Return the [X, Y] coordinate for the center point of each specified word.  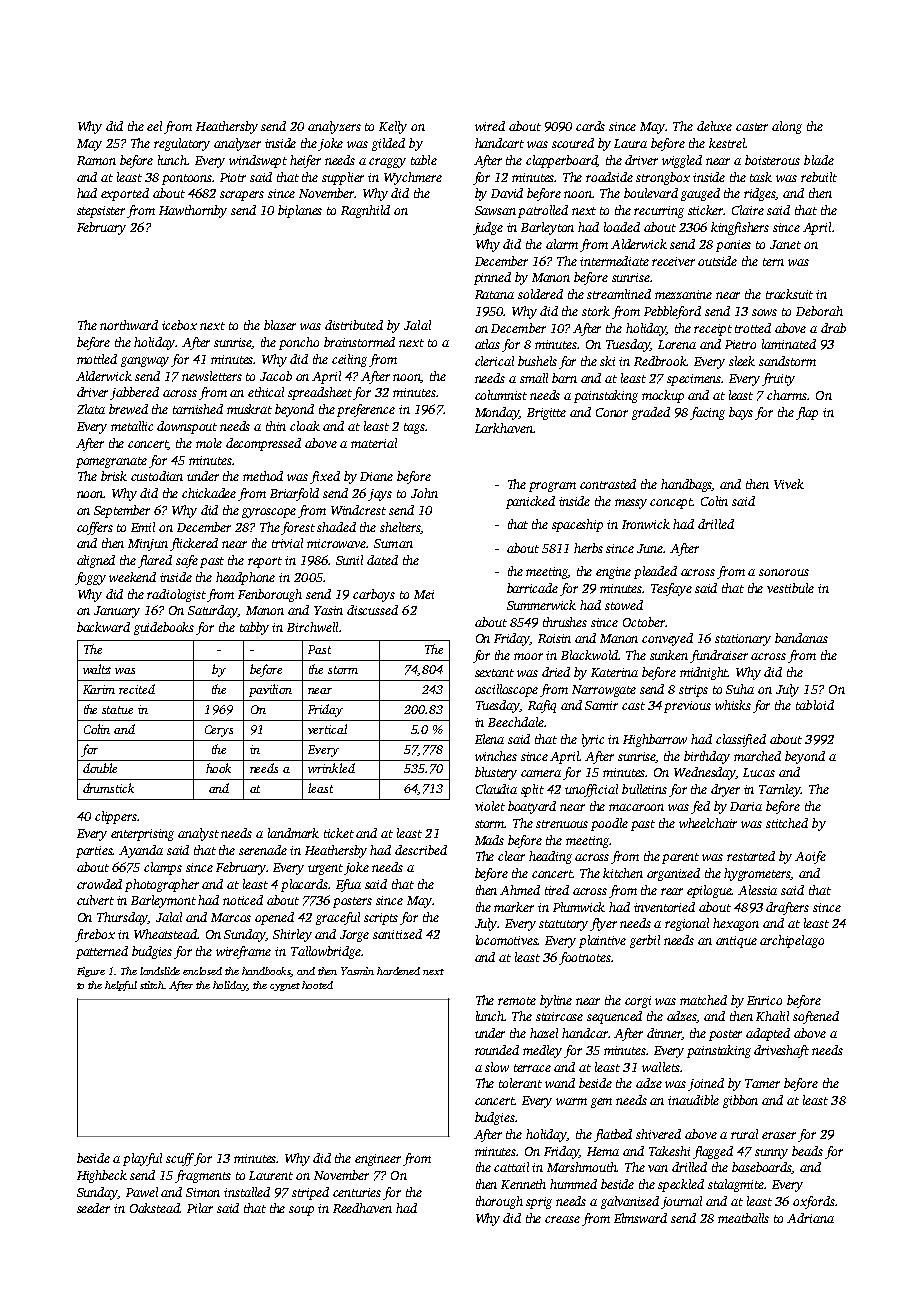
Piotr [233, 177]
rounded [497, 1050]
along [787, 127]
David [507, 193]
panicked [530, 502]
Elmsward [640, 1218]
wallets [661, 1067]
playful [142, 1159]
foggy [90, 578]
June [650, 548]
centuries [357, 1192]
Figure [91, 972]
